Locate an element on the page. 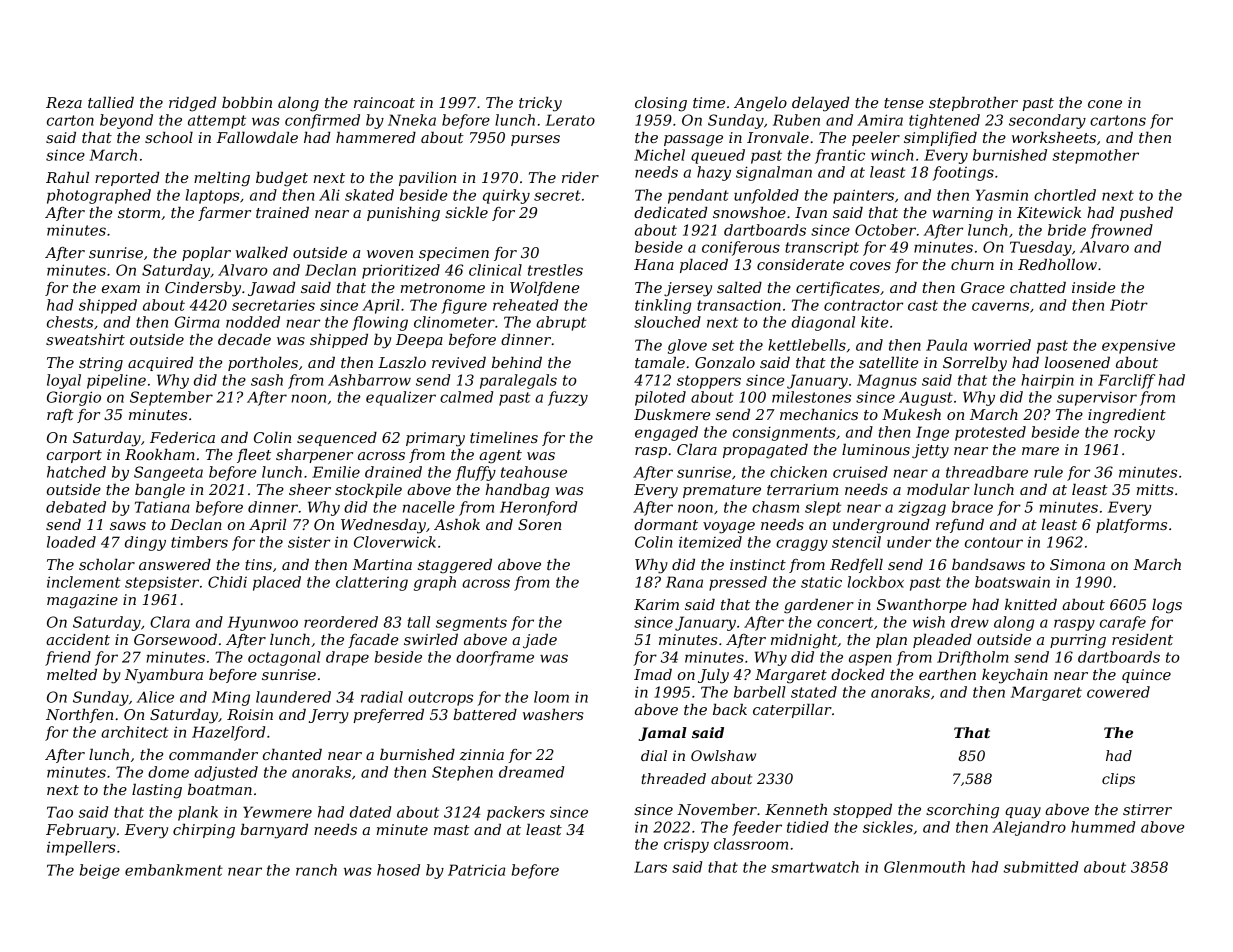 This page has height=952, width=1233. September is located at coordinates (171, 398).
